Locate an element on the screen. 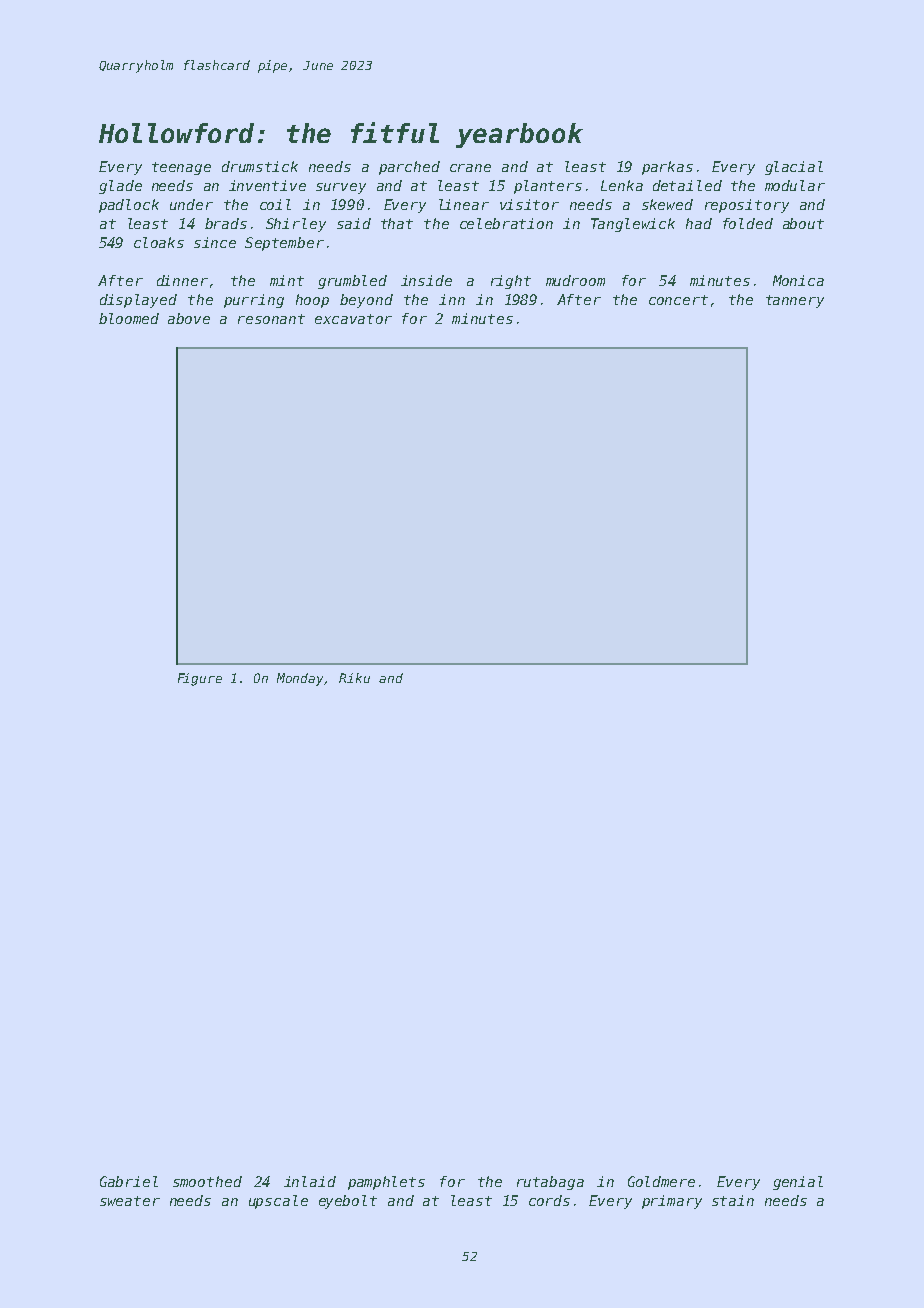 The width and height of the screenshot is (924, 1308). parkas is located at coordinates (667, 168).
